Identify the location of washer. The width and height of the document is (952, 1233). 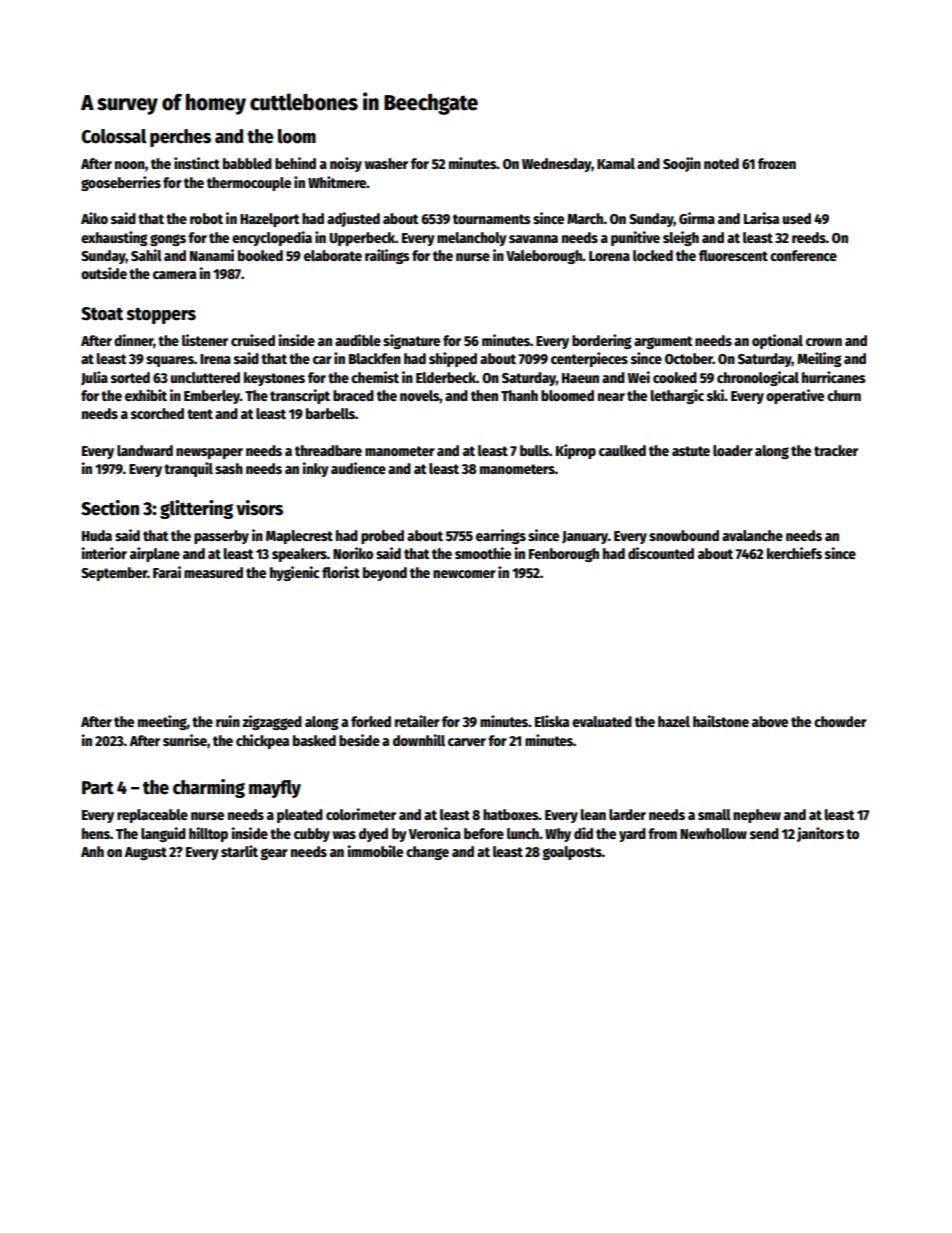
(386, 163).
